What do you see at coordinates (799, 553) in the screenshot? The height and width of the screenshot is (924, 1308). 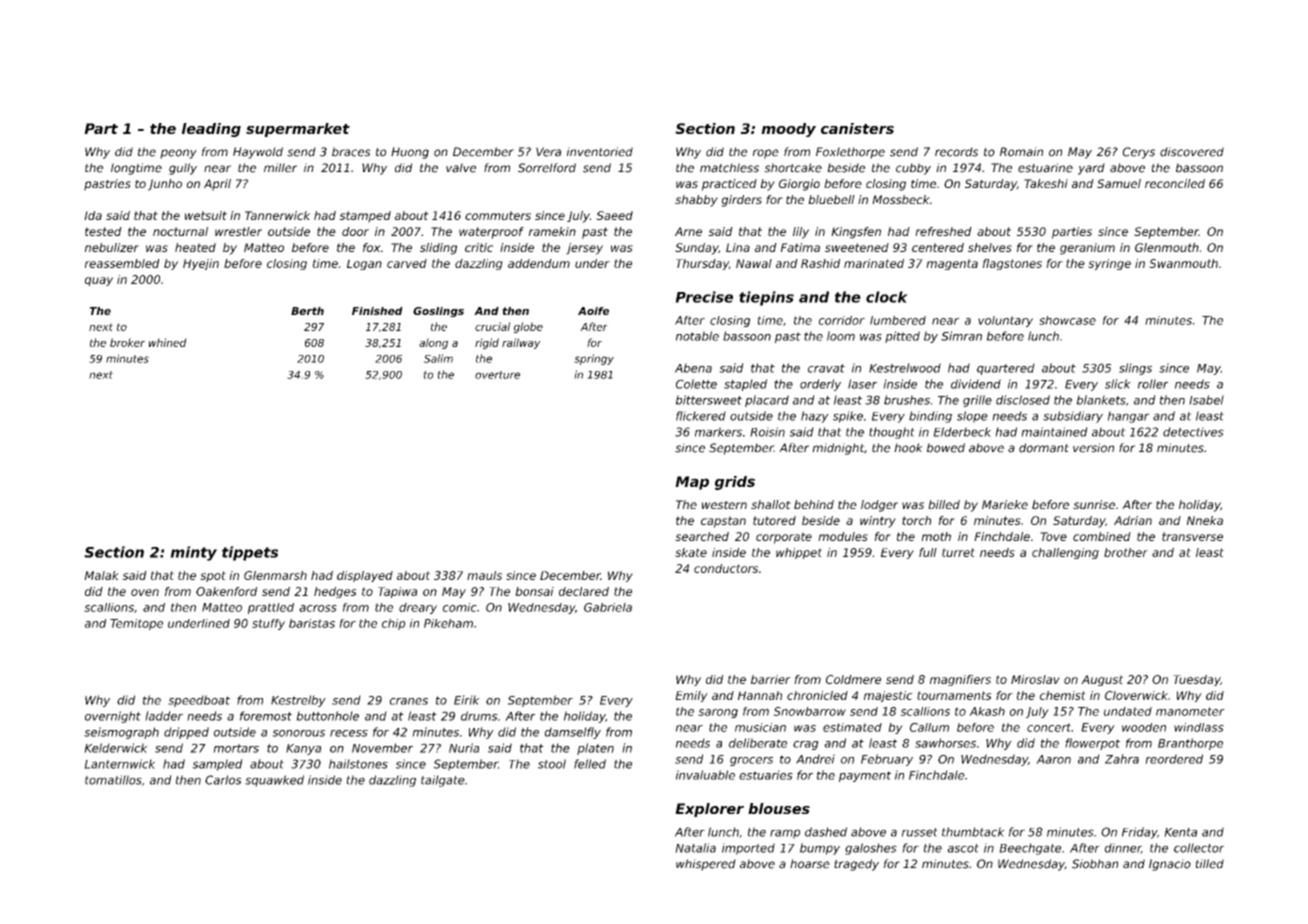 I see `whippet` at bounding box center [799, 553].
